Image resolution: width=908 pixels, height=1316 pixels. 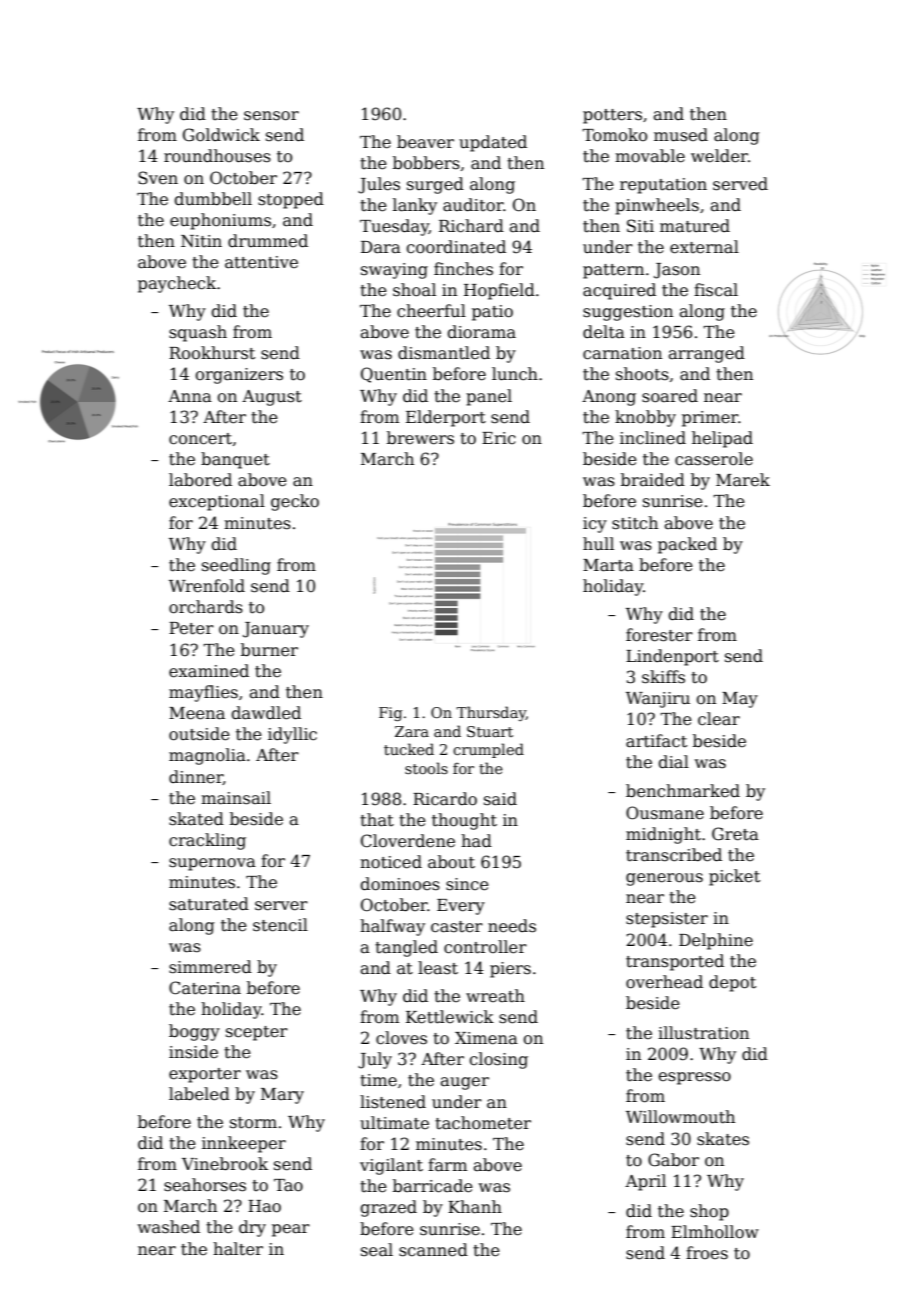 I want to click on inclined, so click(x=653, y=438).
